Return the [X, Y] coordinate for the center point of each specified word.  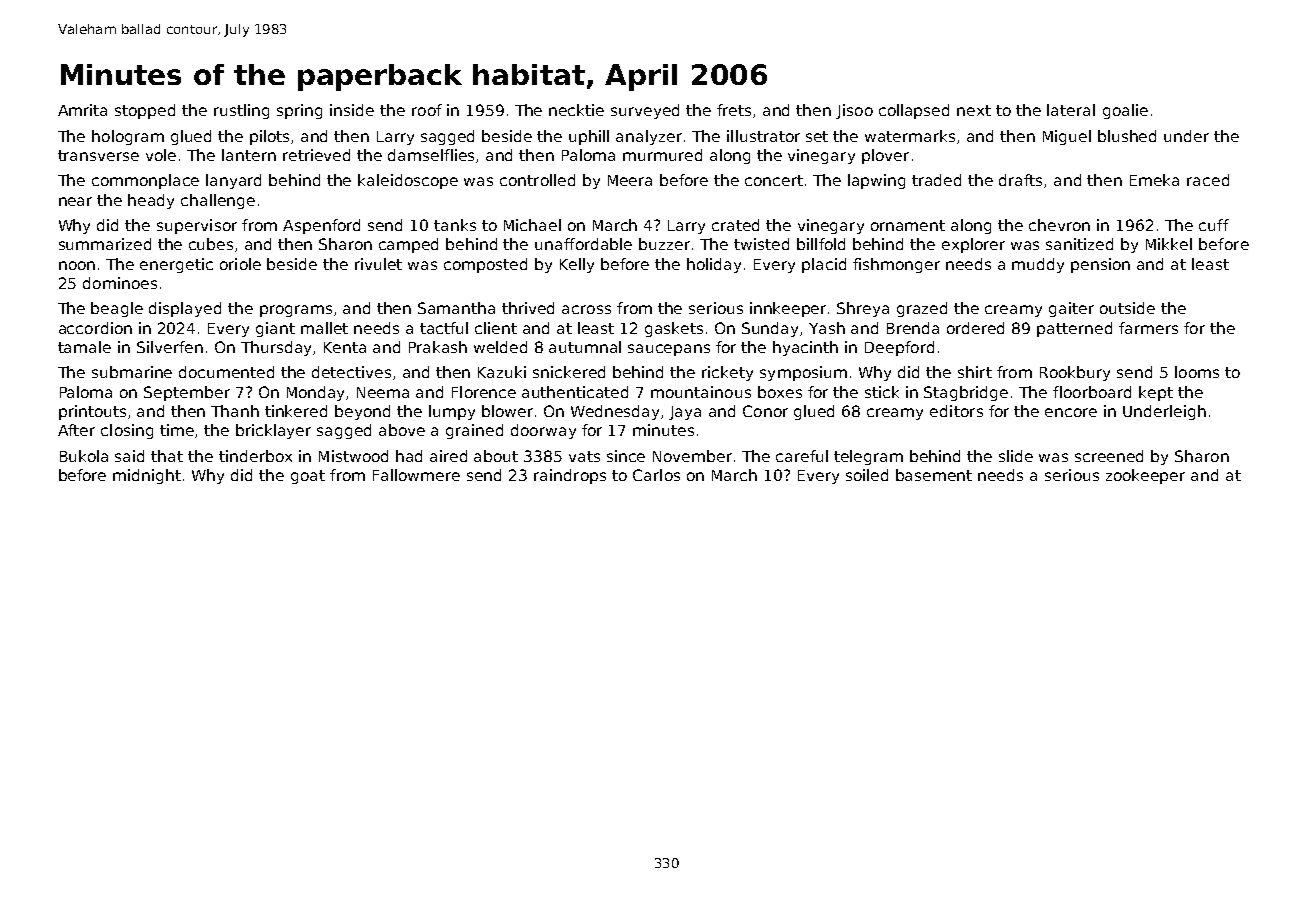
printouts [92, 412]
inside [352, 110]
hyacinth [805, 348]
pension [1100, 265]
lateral [1071, 110]
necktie [576, 110]
